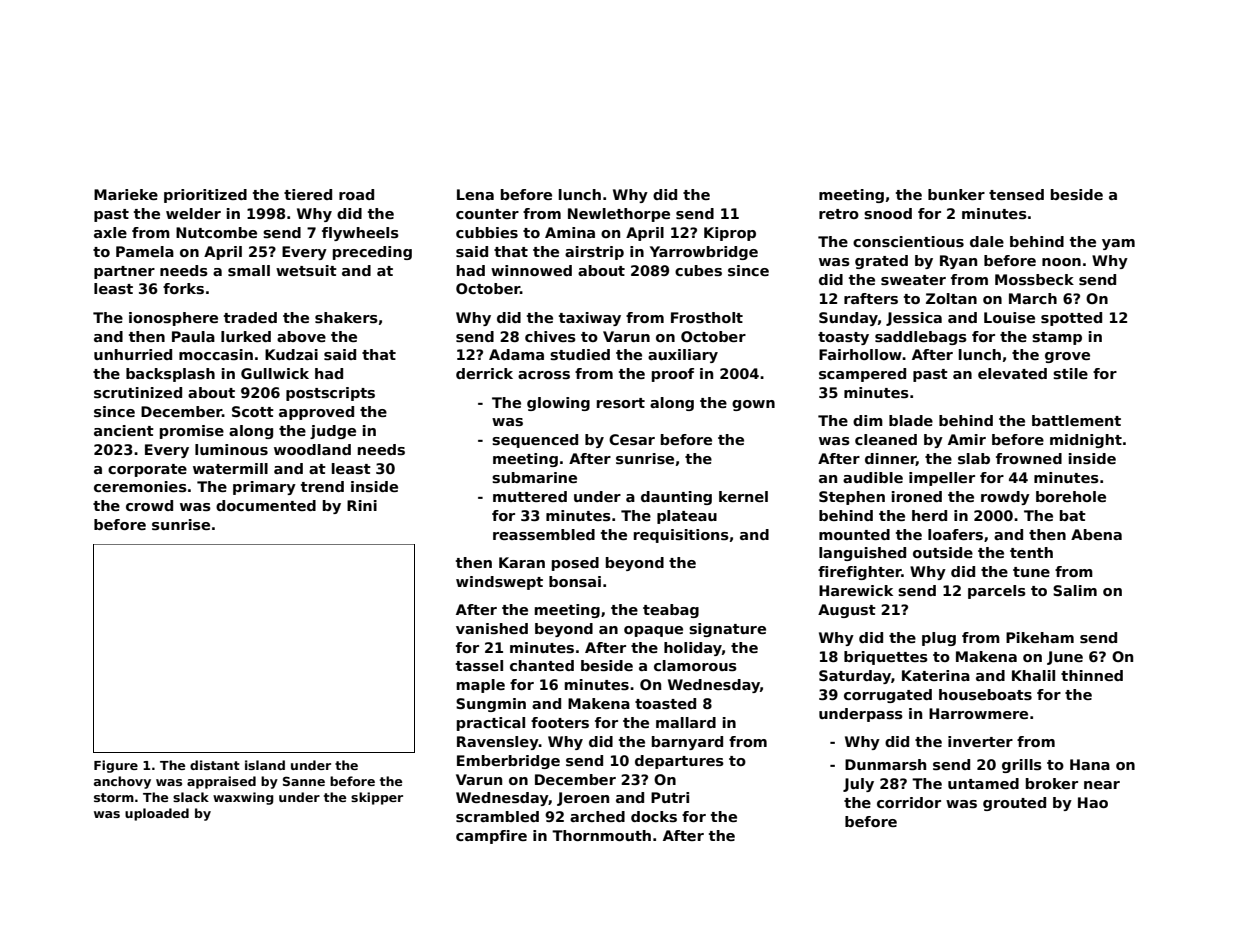  I want to click on tiered, so click(308, 194).
